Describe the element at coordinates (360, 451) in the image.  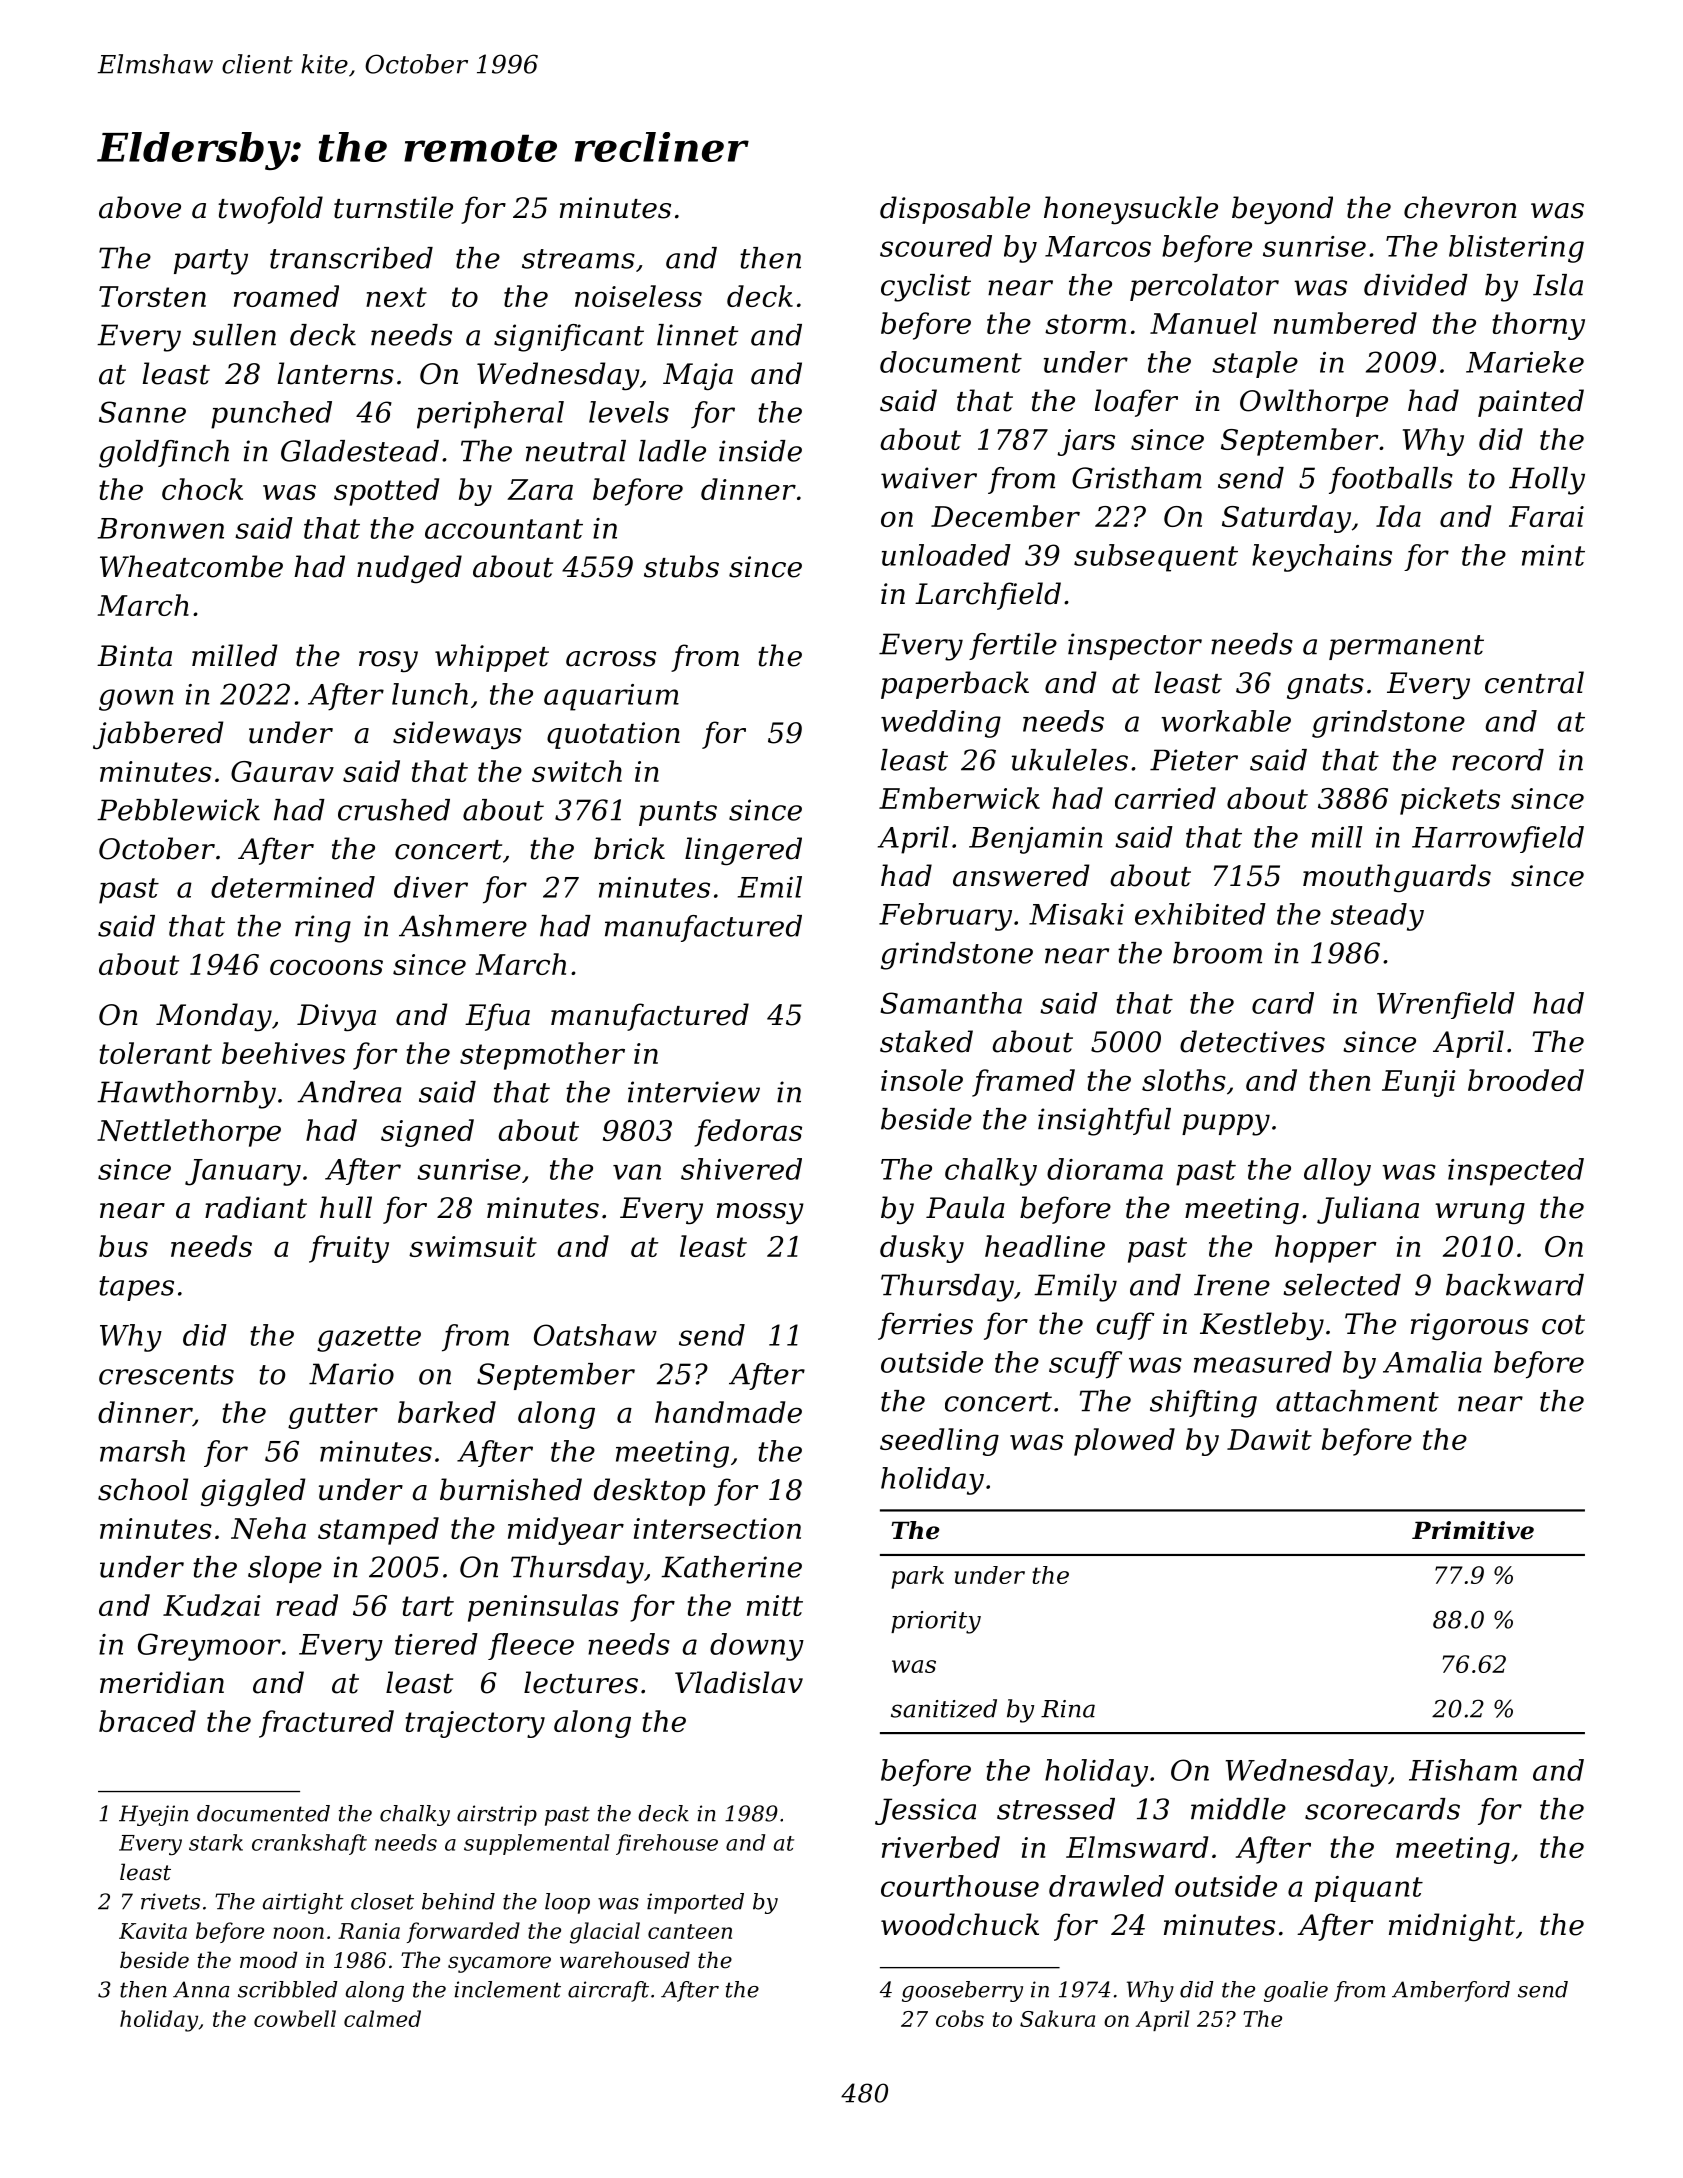
I see `Gladestead` at that location.
